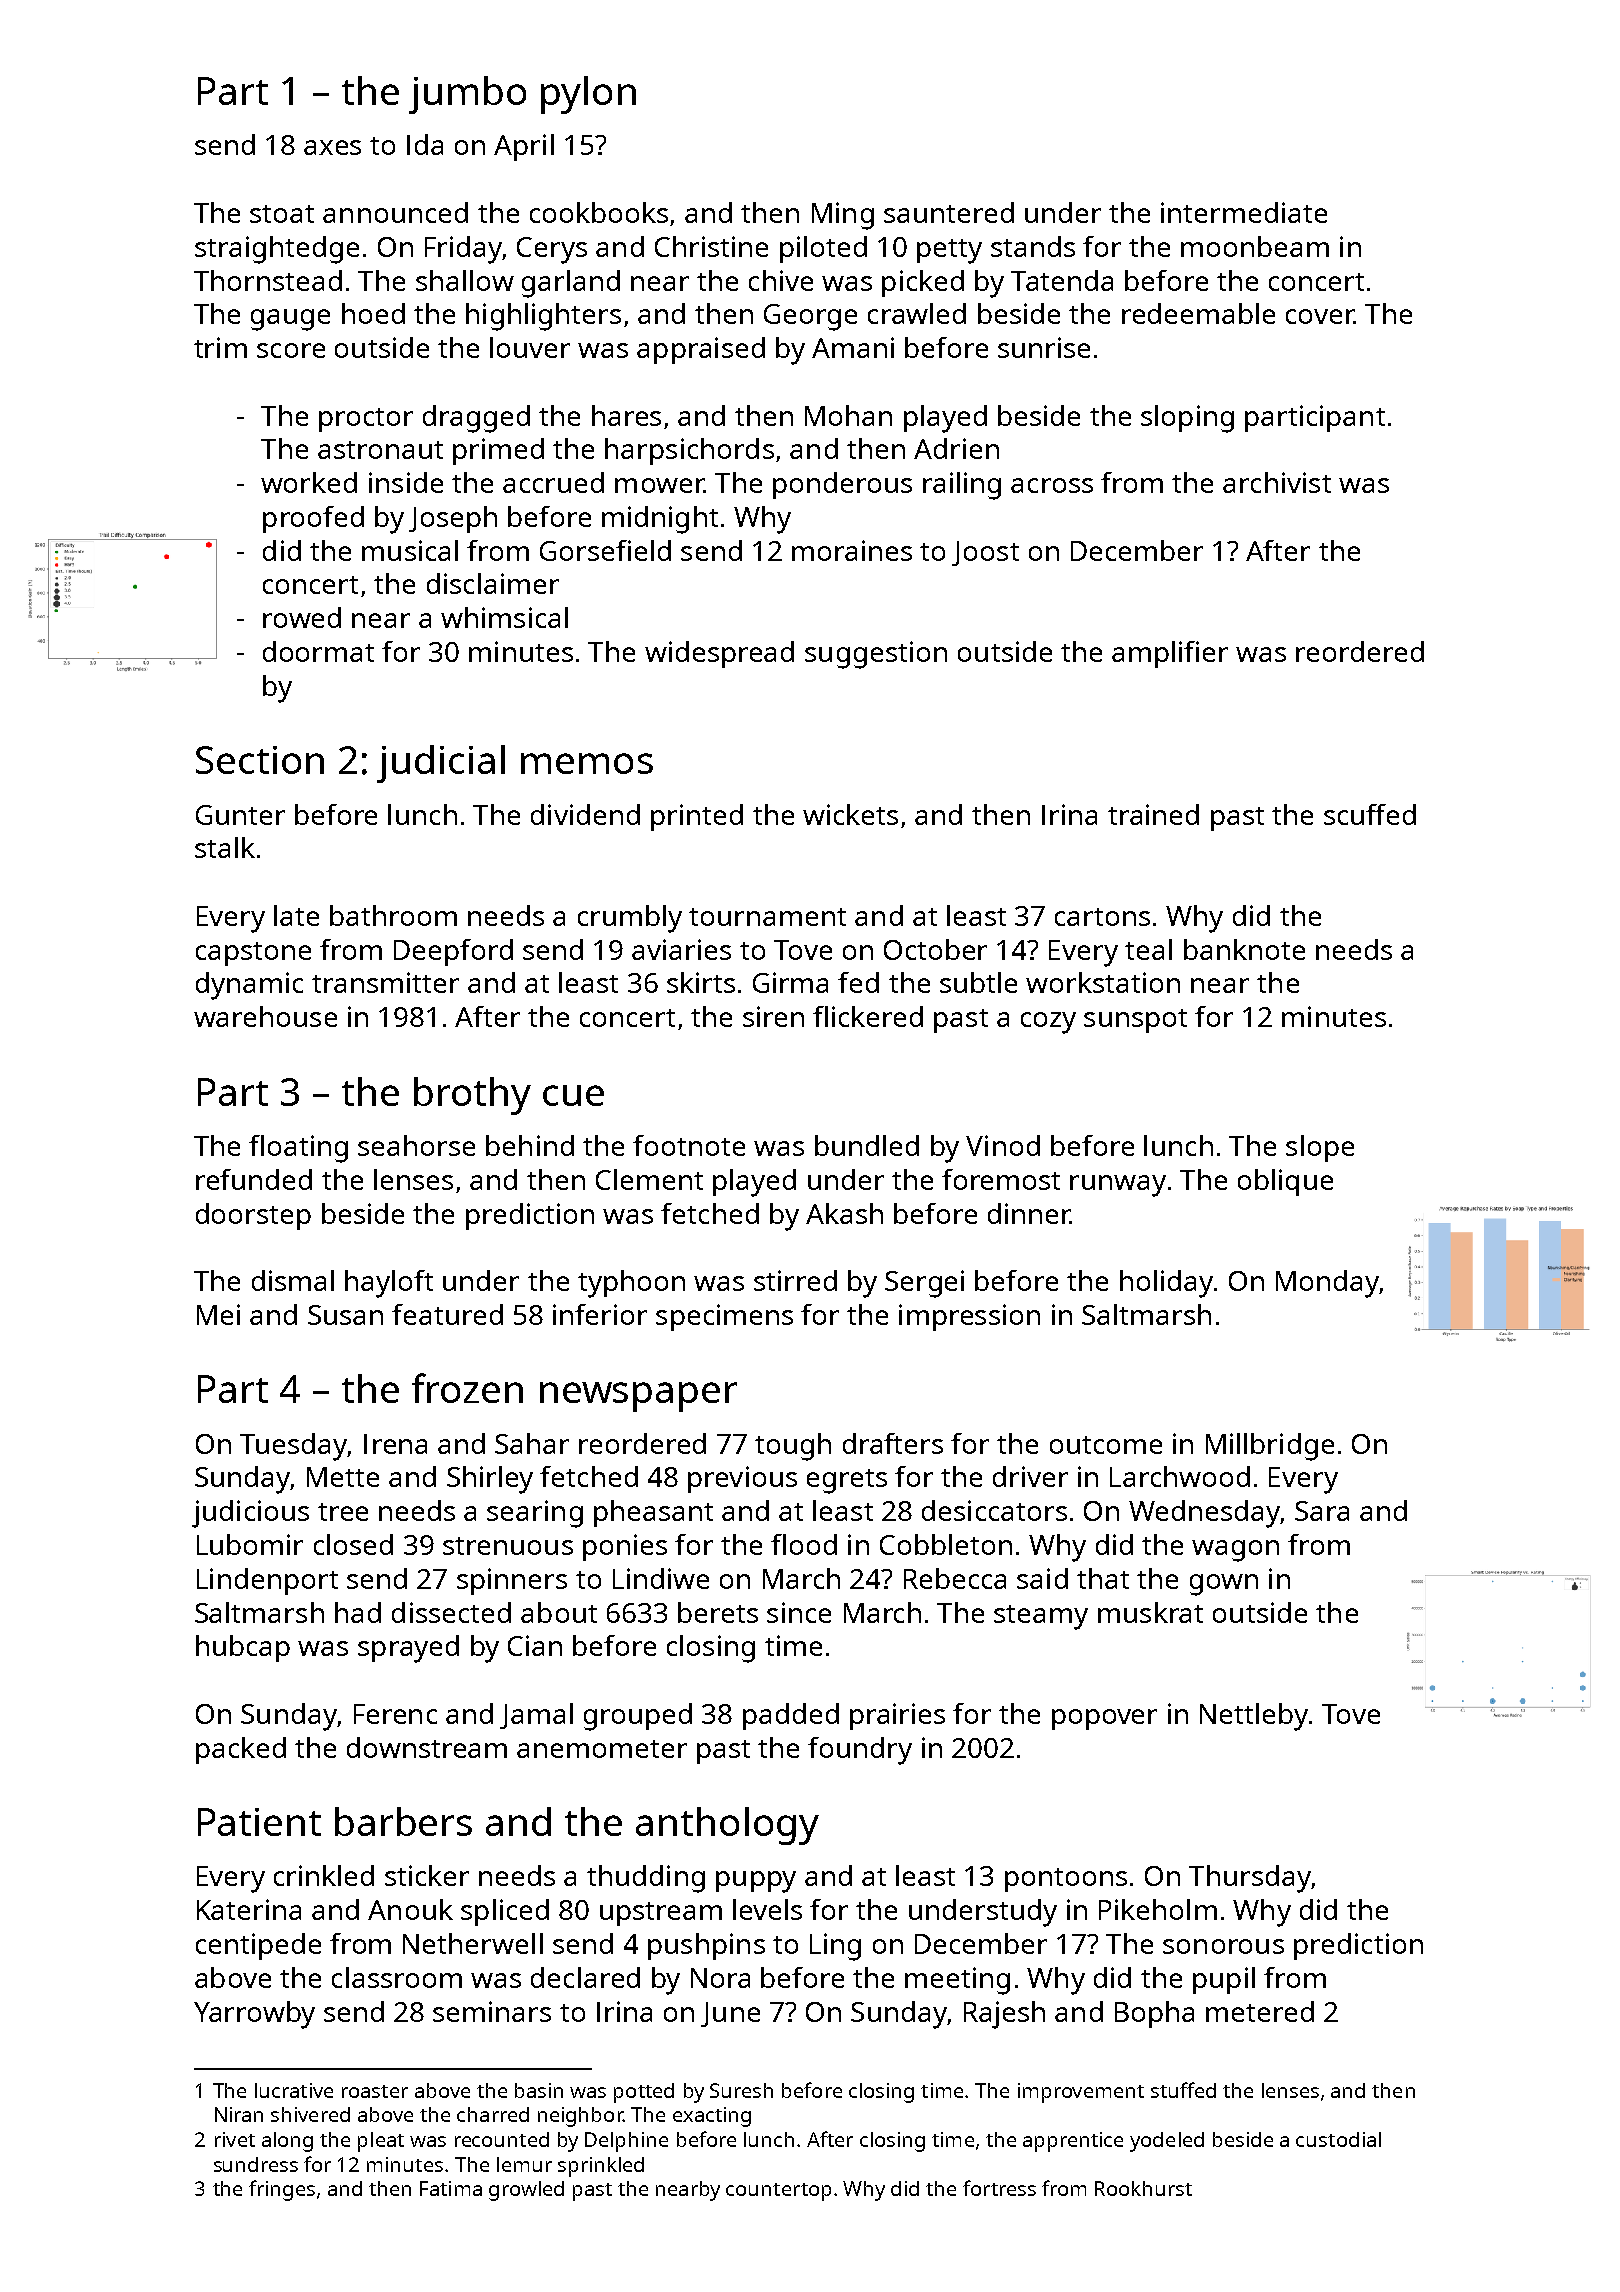 This image has height=2292, width=1620. Describe the element at coordinates (309, 482) in the image. I see `worked` at that location.
